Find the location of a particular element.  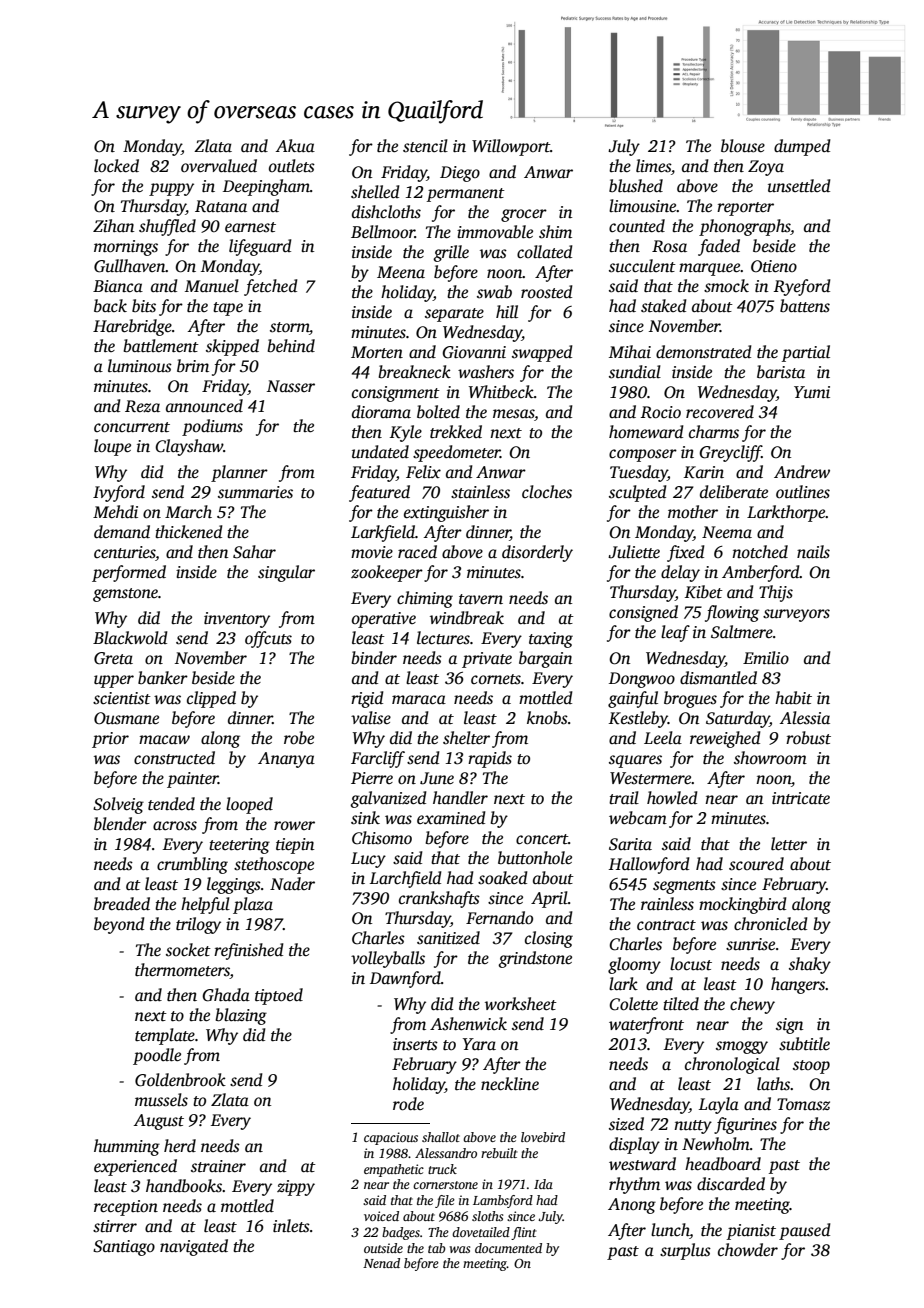

Emilio is located at coordinates (766, 657).
